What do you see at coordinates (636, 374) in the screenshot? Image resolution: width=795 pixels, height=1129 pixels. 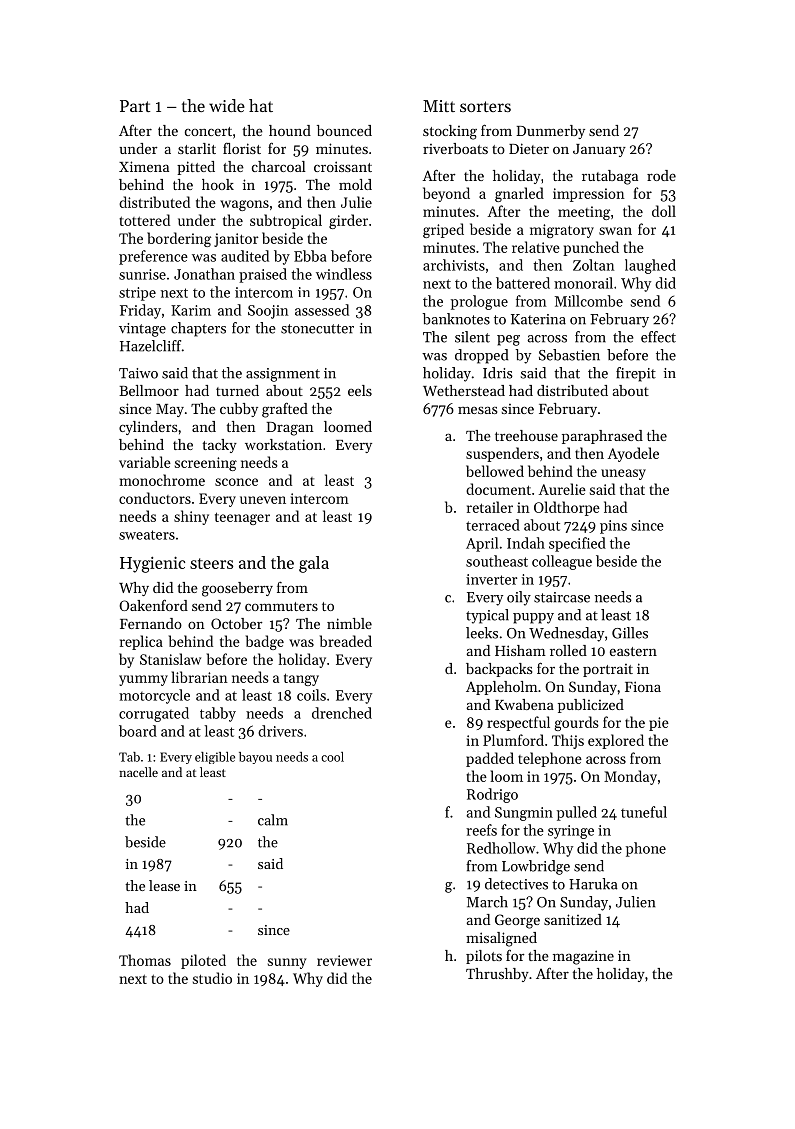 I see `firepit` at bounding box center [636, 374].
